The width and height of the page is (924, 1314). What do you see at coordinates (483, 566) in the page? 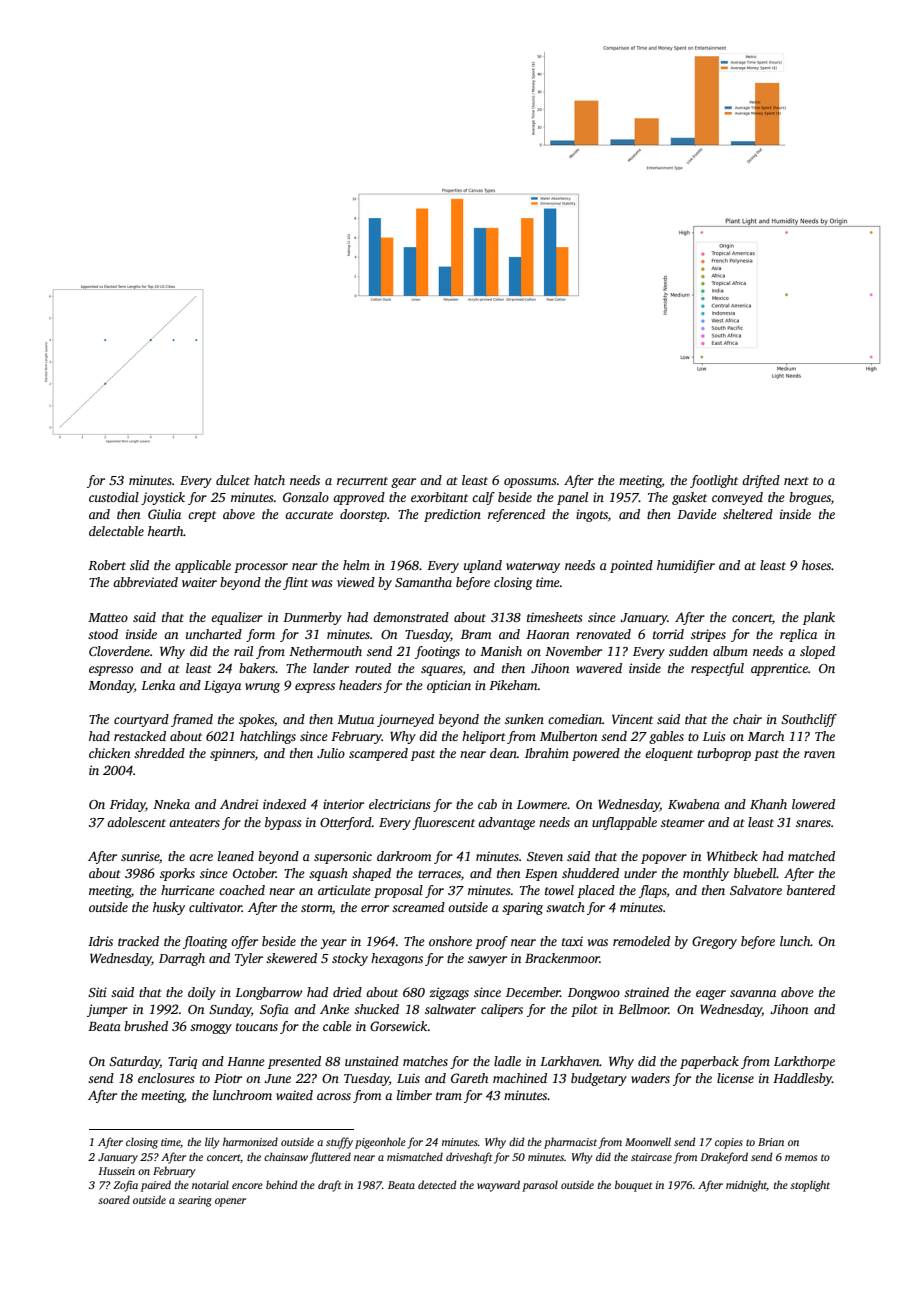
I see `upland` at bounding box center [483, 566].
